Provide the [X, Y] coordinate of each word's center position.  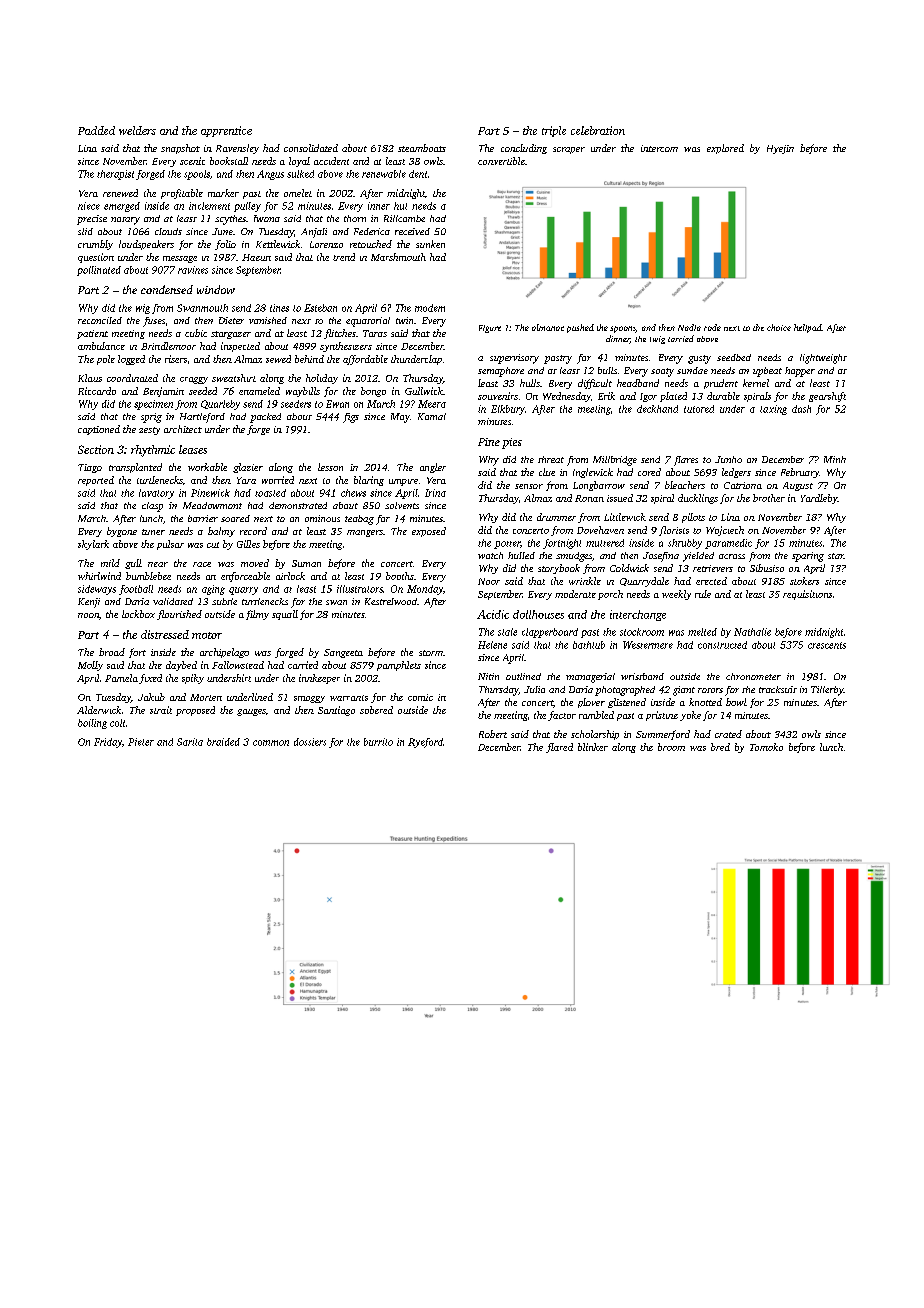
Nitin [488, 676]
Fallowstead [238, 665]
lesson [330, 467]
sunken [430, 244]
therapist [115, 175]
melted [702, 632]
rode [712, 327]
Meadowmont [212, 505]
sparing [808, 557]
